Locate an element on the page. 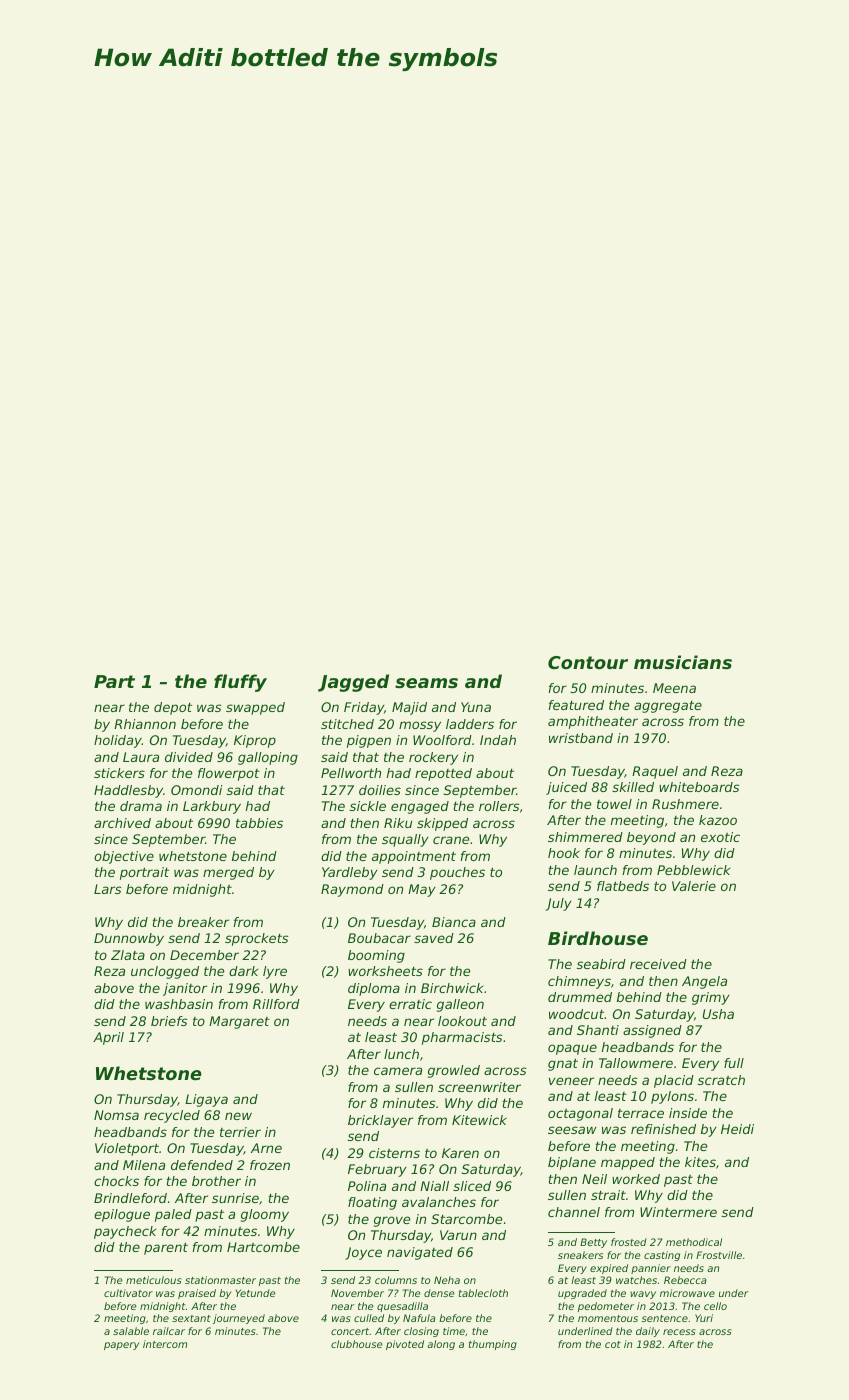 The height and width of the image is (1400, 849). Birchwick is located at coordinates (452, 988).
